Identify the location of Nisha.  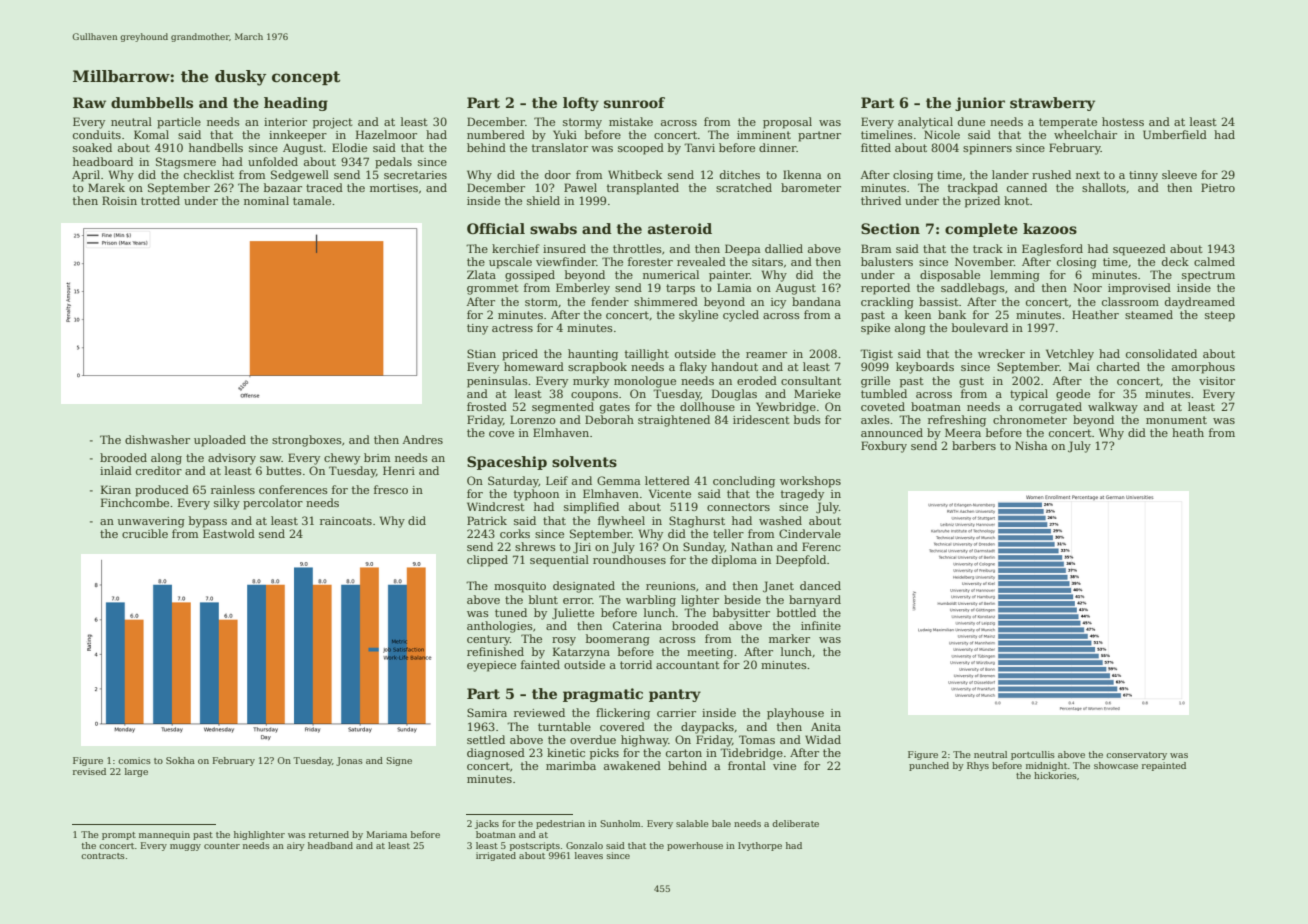
(1031, 445).
